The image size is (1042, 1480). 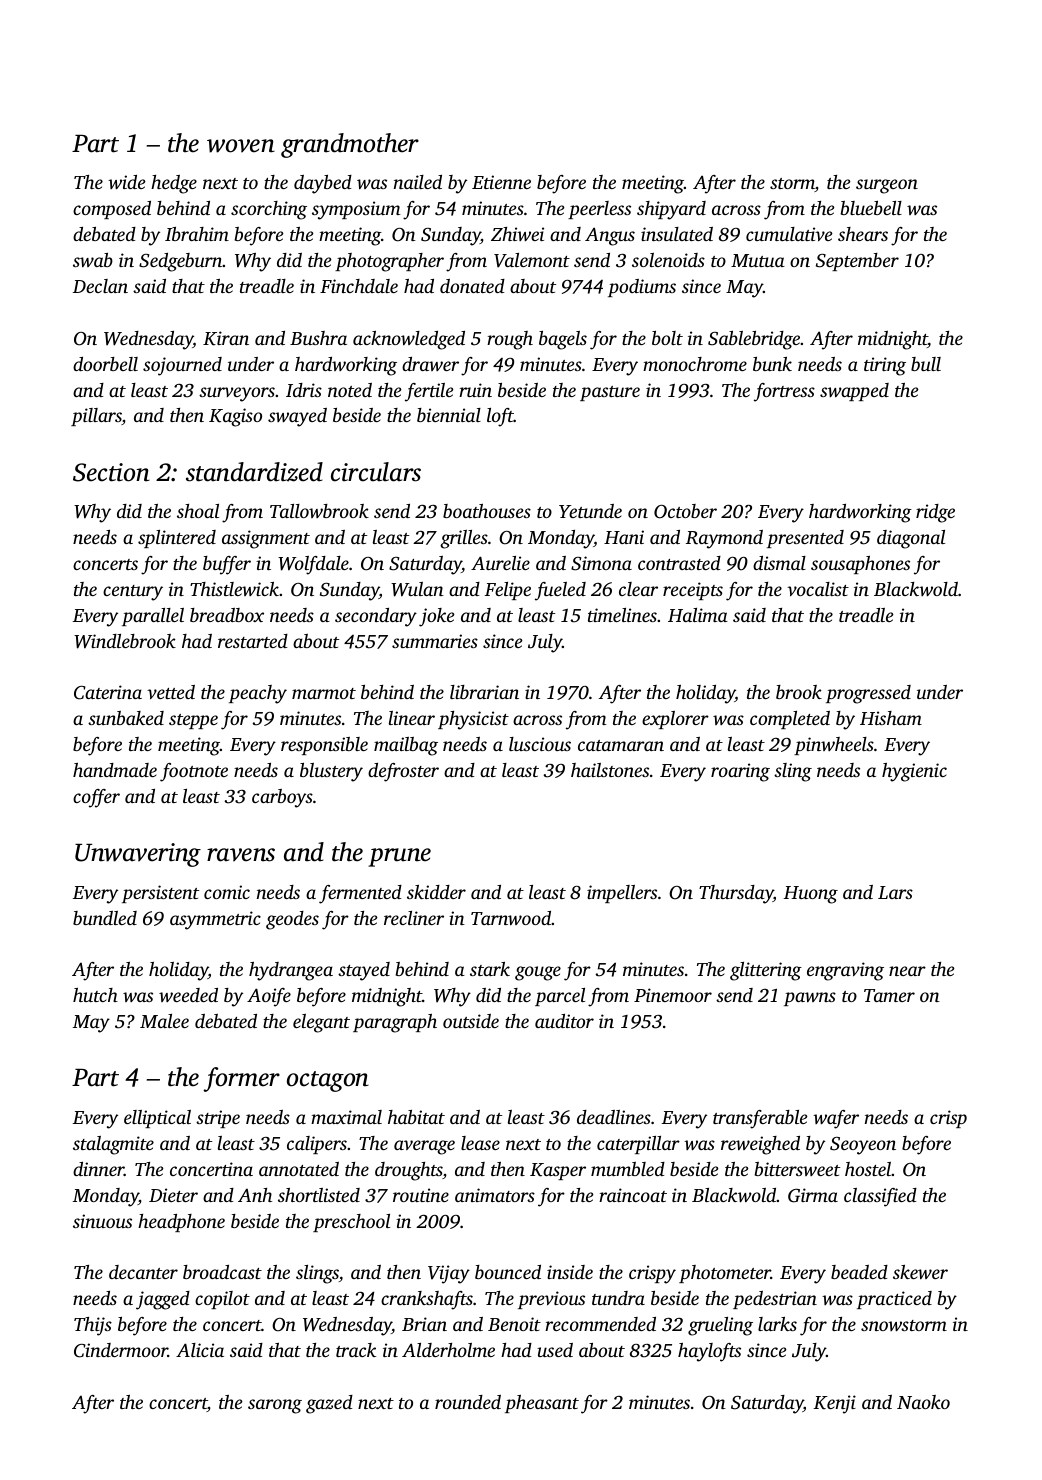 What do you see at coordinates (174, 184) in the screenshot?
I see `hedge` at bounding box center [174, 184].
